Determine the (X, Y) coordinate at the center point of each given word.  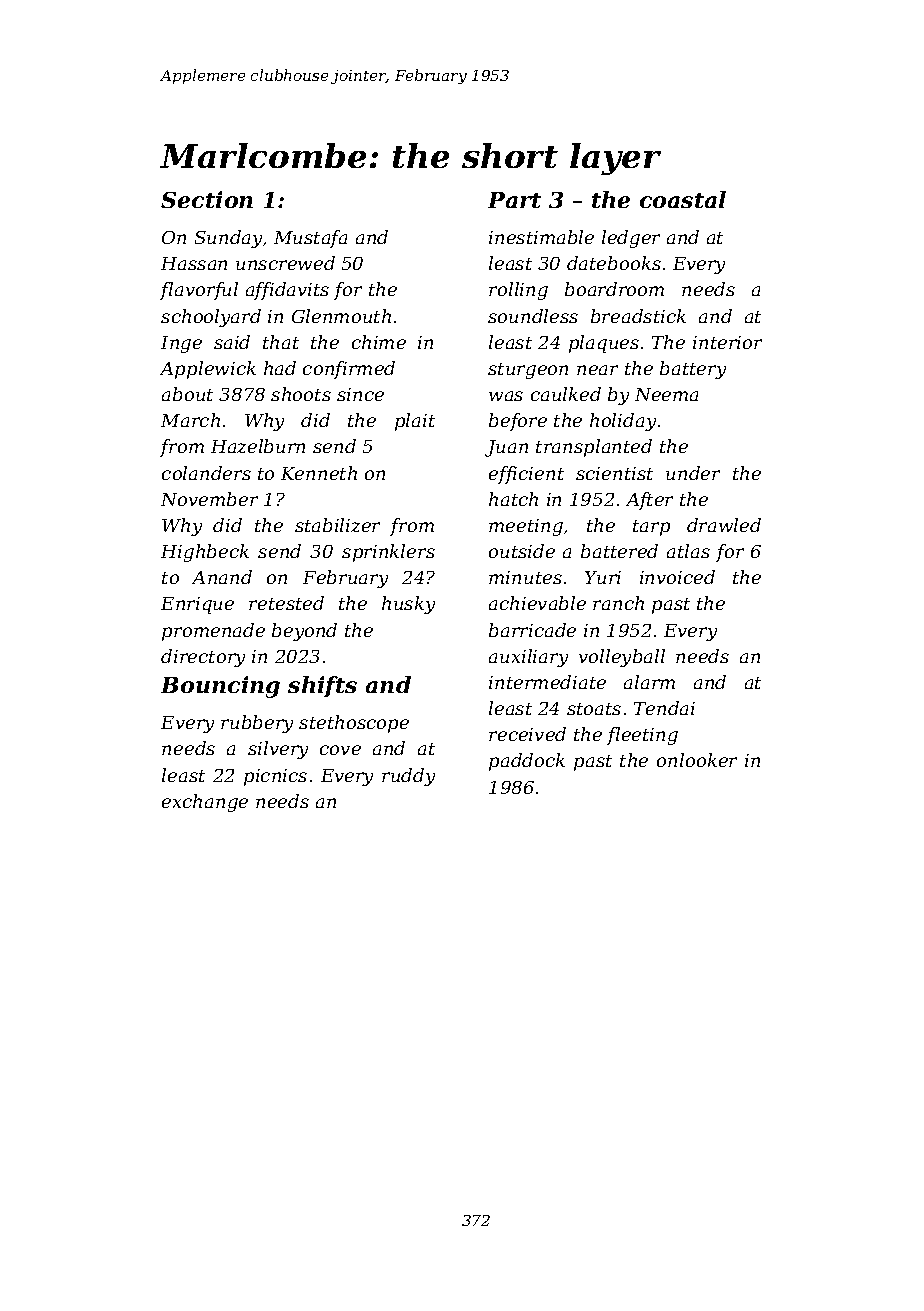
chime (379, 342)
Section (207, 199)
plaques (604, 344)
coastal (683, 199)
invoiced (677, 577)
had (280, 368)
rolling (518, 291)
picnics (275, 777)
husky (408, 605)
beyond (304, 632)
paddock (527, 762)
